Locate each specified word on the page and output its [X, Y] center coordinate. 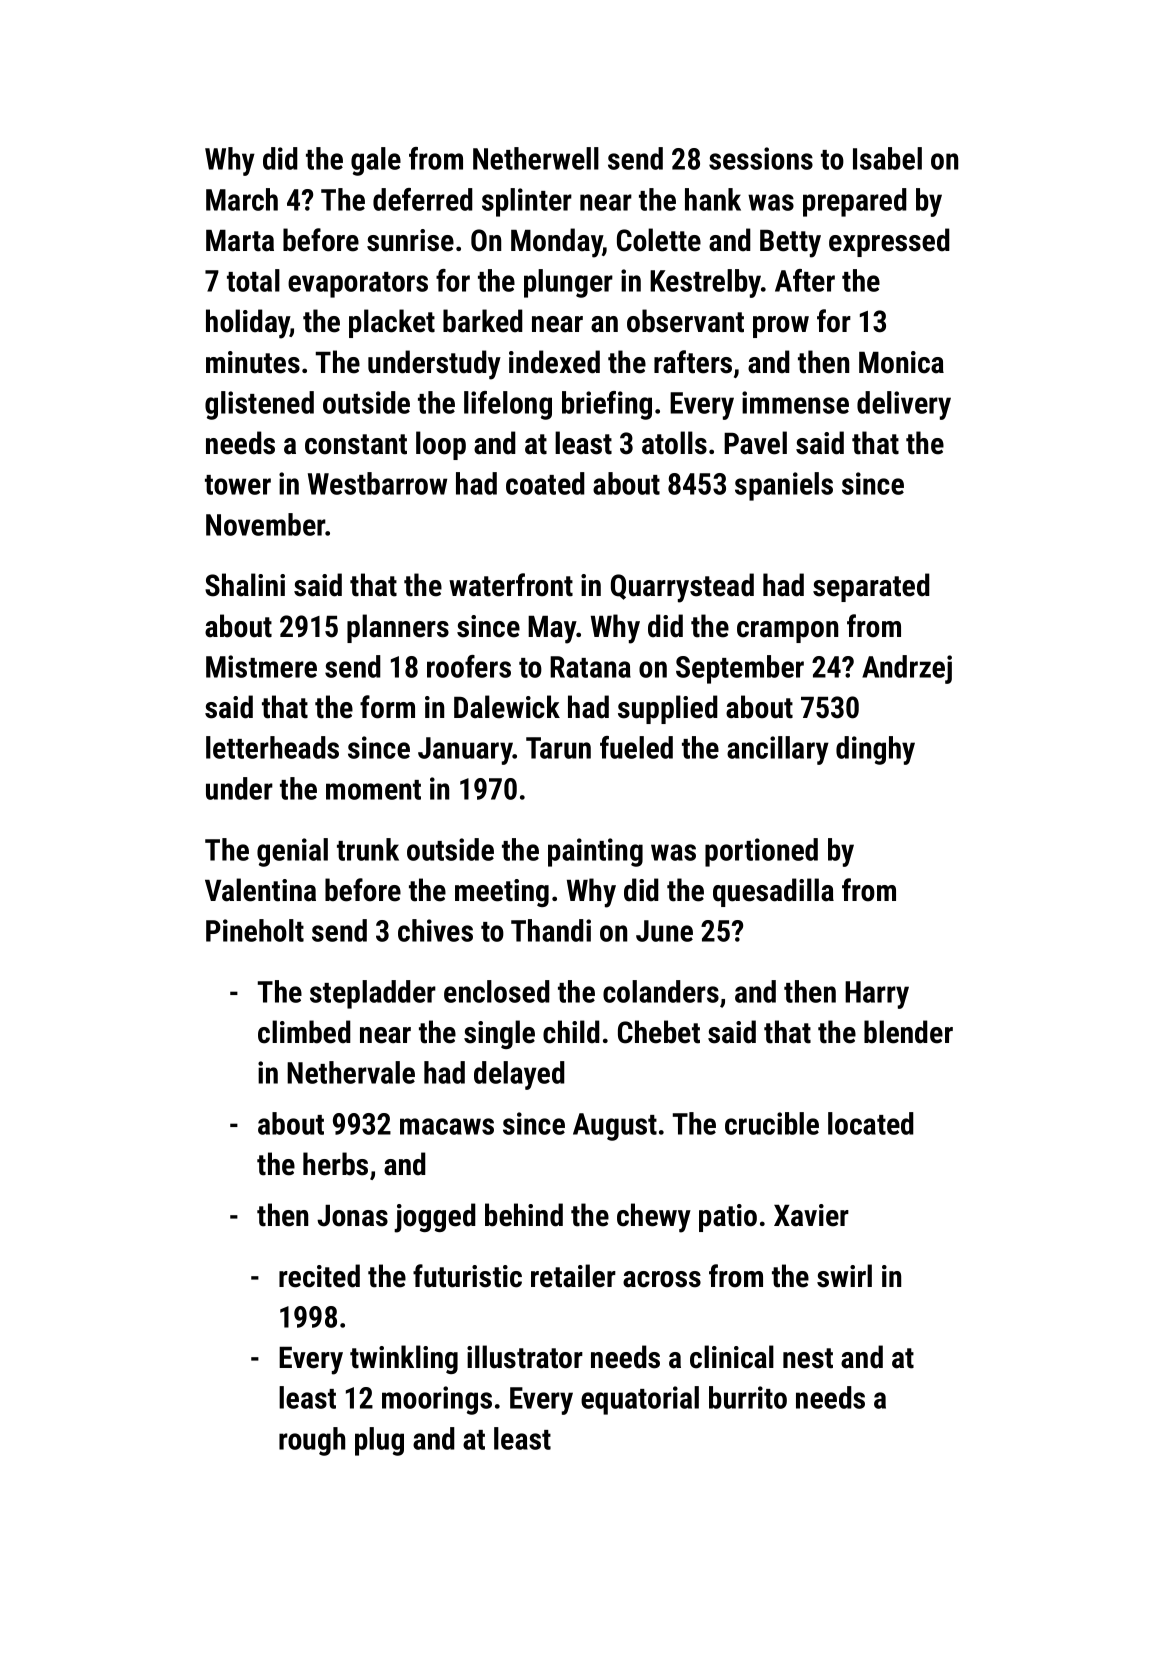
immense [795, 402]
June [664, 931]
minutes [253, 362]
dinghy [875, 750]
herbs [335, 1164]
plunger [568, 283]
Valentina [260, 890]
